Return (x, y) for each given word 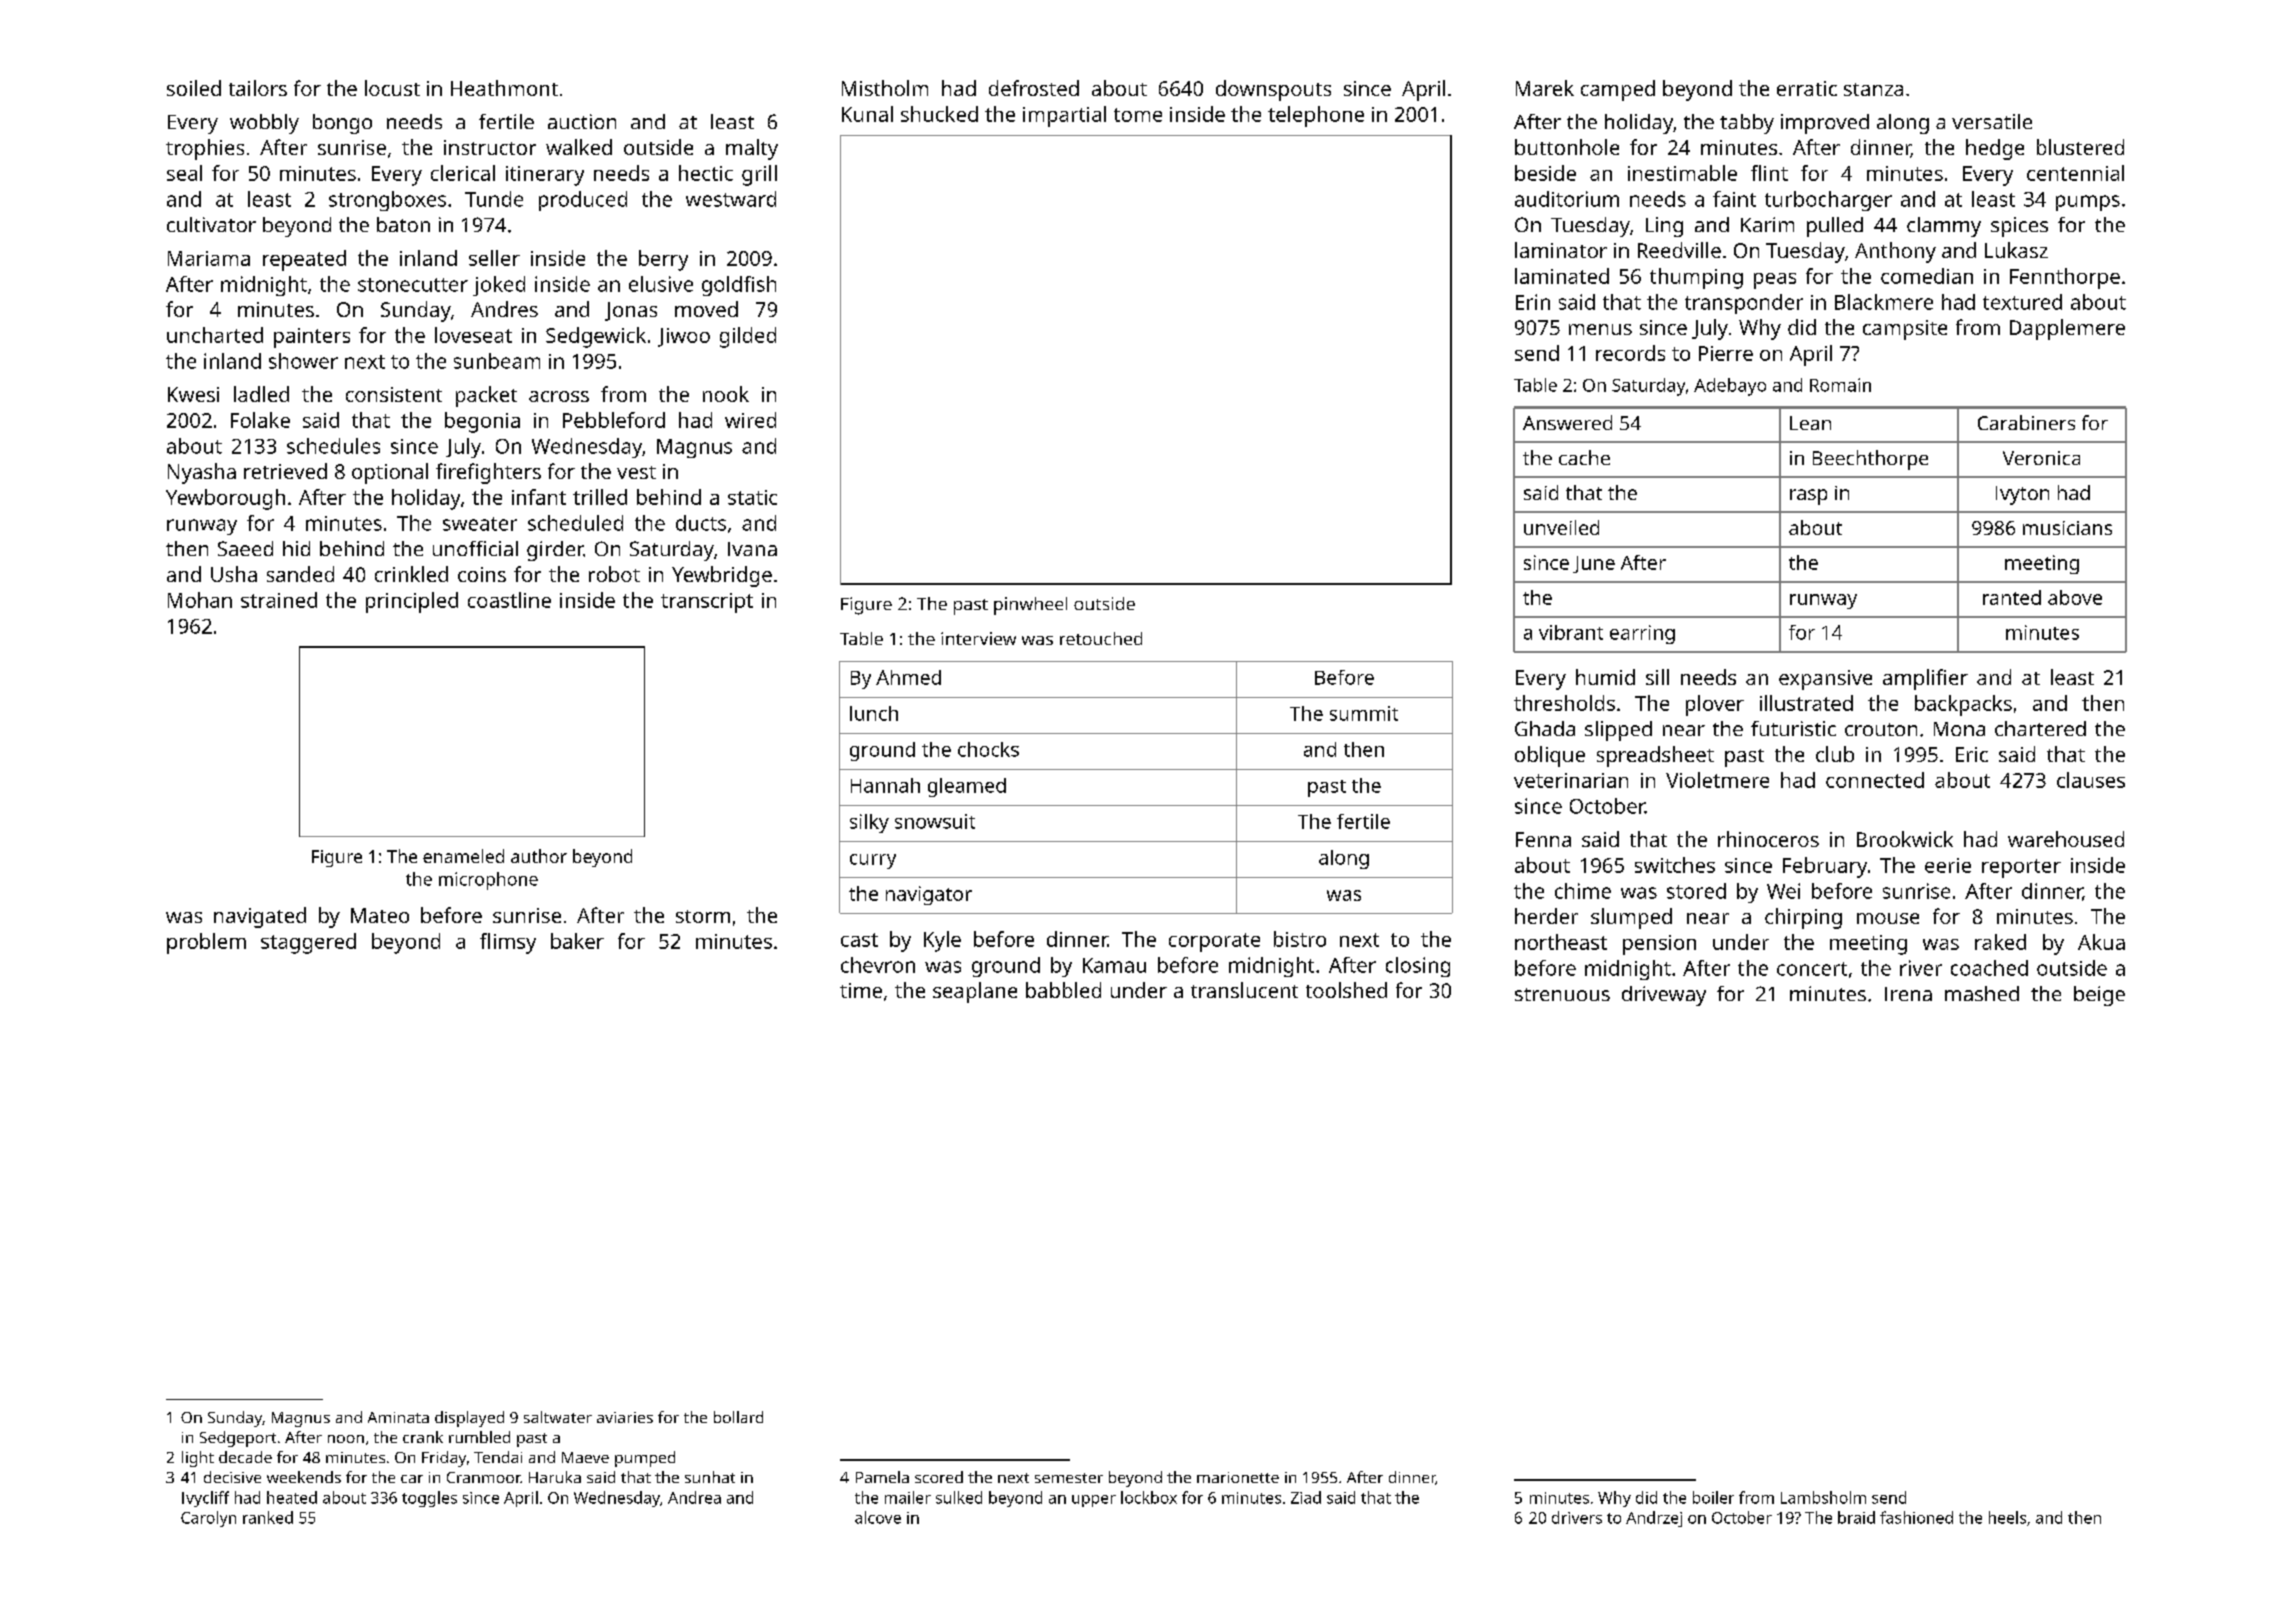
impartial (1064, 116)
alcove (878, 1517)
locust (392, 88)
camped (1618, 90)
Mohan (200, 600)
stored (1696, 891)
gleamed (967, 787)
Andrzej (1654, 1519)
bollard (738, 1417)
